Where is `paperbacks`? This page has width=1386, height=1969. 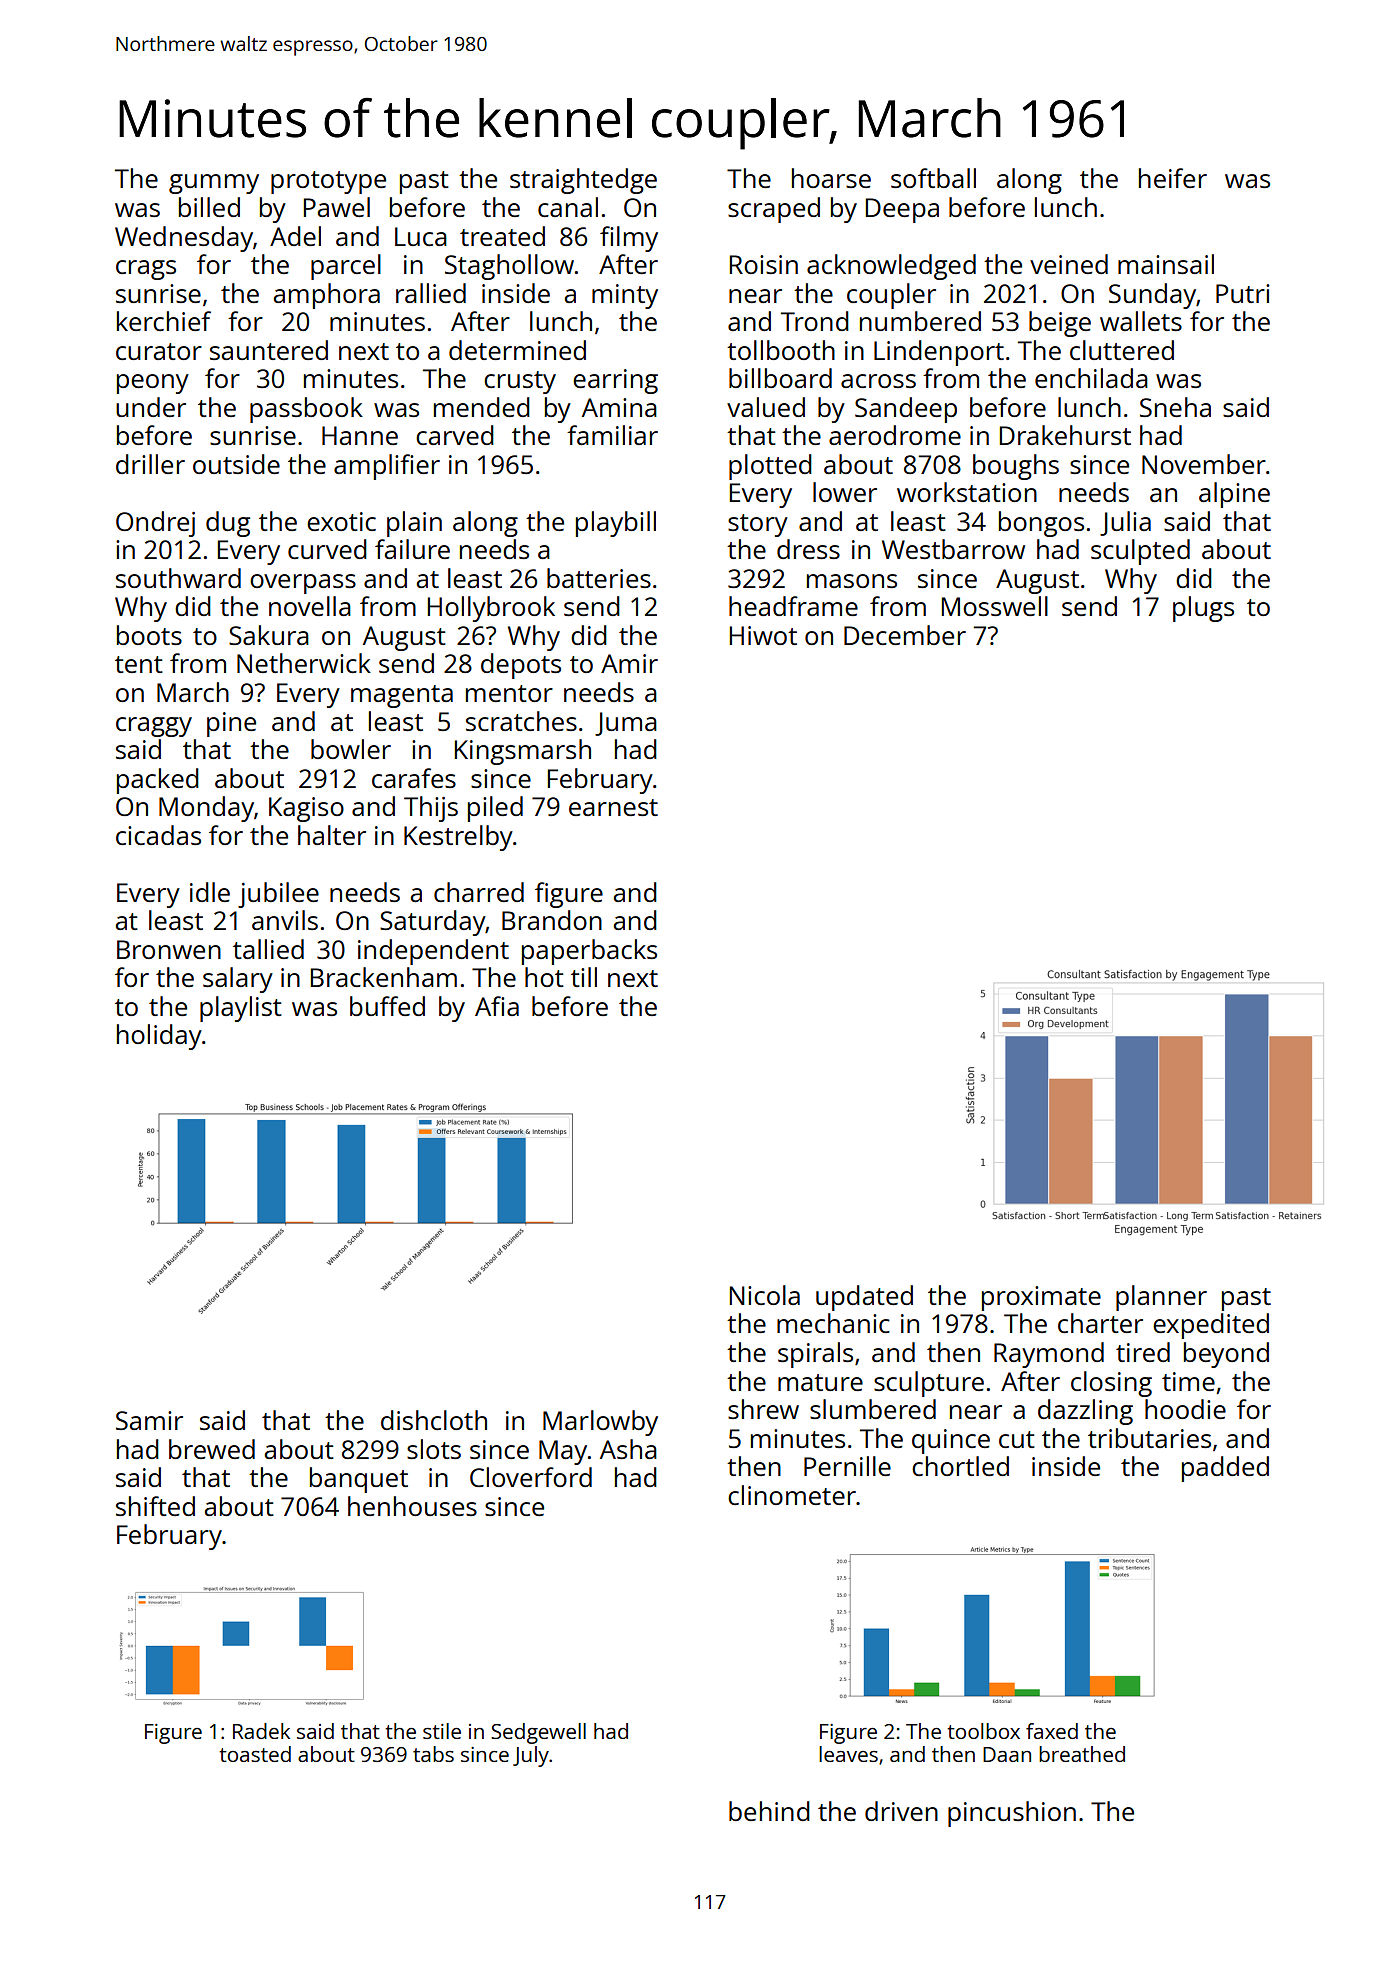 paperbacks is located at coordinates (589, 952).
